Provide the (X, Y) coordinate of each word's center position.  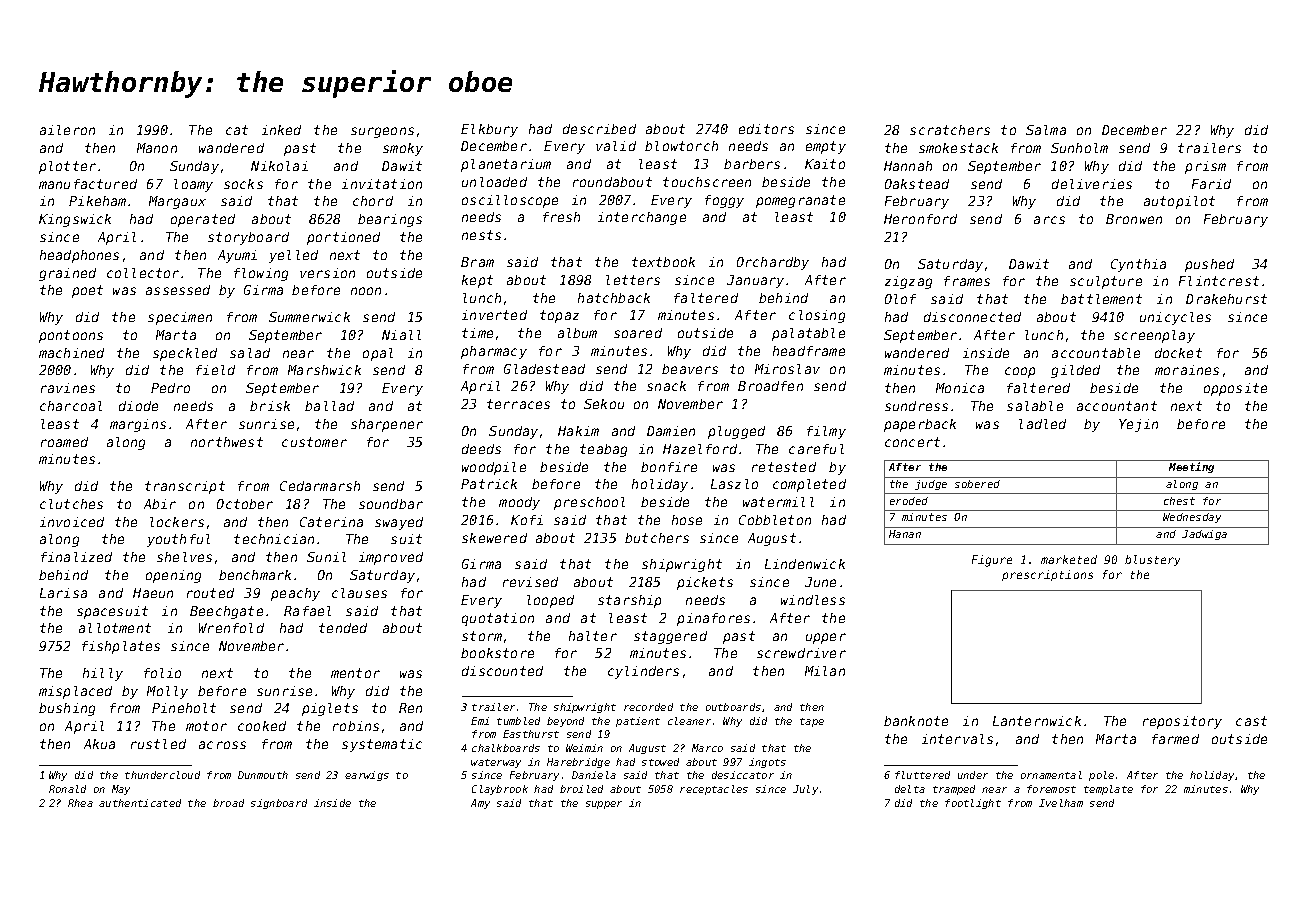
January (755, 281)
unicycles (1175, 318)
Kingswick (75, 220)
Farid (1211, 184)
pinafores (713, 619)
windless (813, 600)
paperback (920, 425)
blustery (1152, 560)
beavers (690, 369)
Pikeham (97, 201)
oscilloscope (510, 201)
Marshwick (324, 370)
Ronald (67, 789)
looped (550, 601)
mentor (355, 673)
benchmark (255, 575)
